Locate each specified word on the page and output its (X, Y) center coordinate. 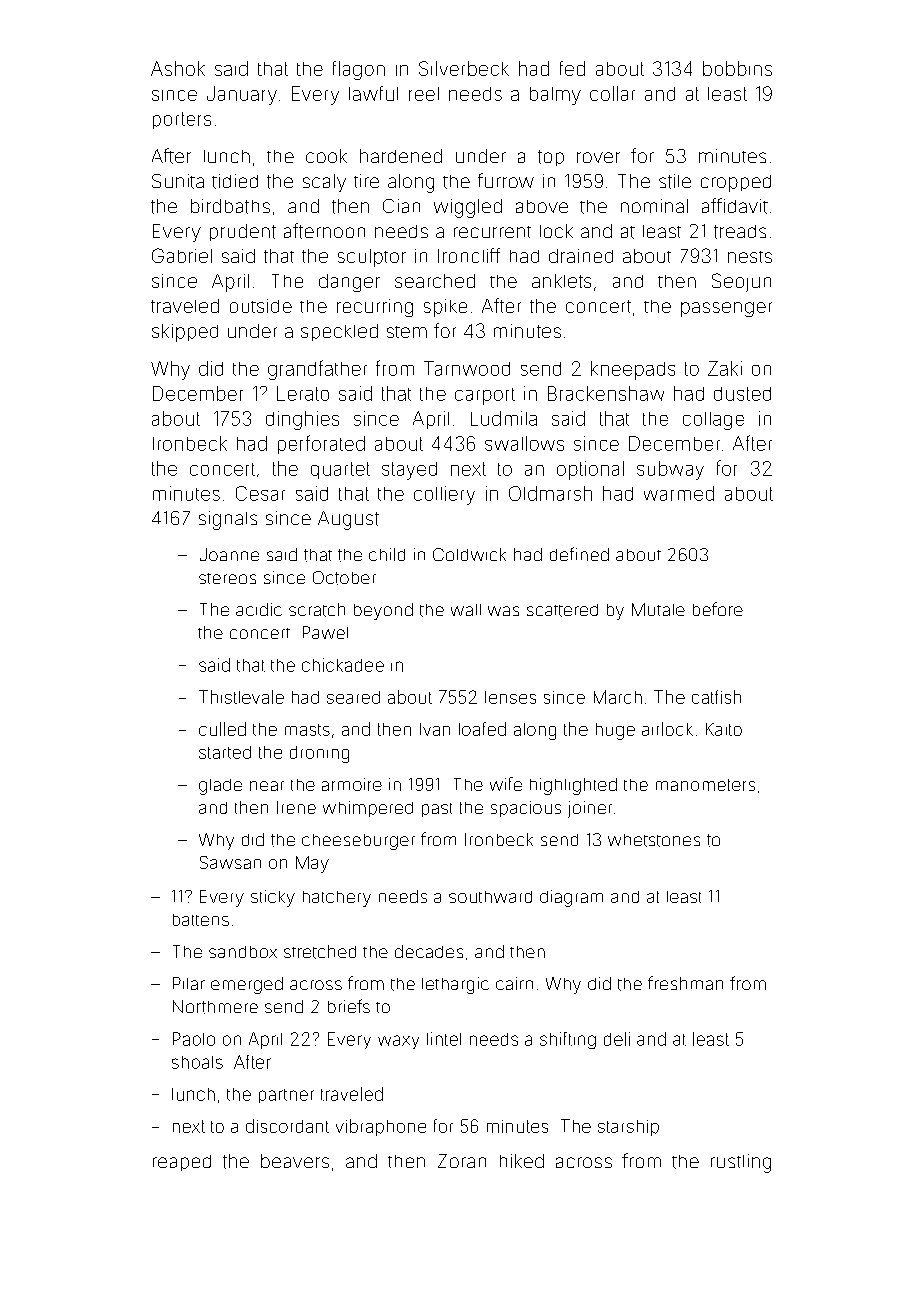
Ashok (178, 68)
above (542, 206)
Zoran (462, 1161)
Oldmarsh (550, 493)
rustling (741, 1163)
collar (612, 93)
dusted (742, 394)
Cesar (260, 493)
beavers (295, 1161)
